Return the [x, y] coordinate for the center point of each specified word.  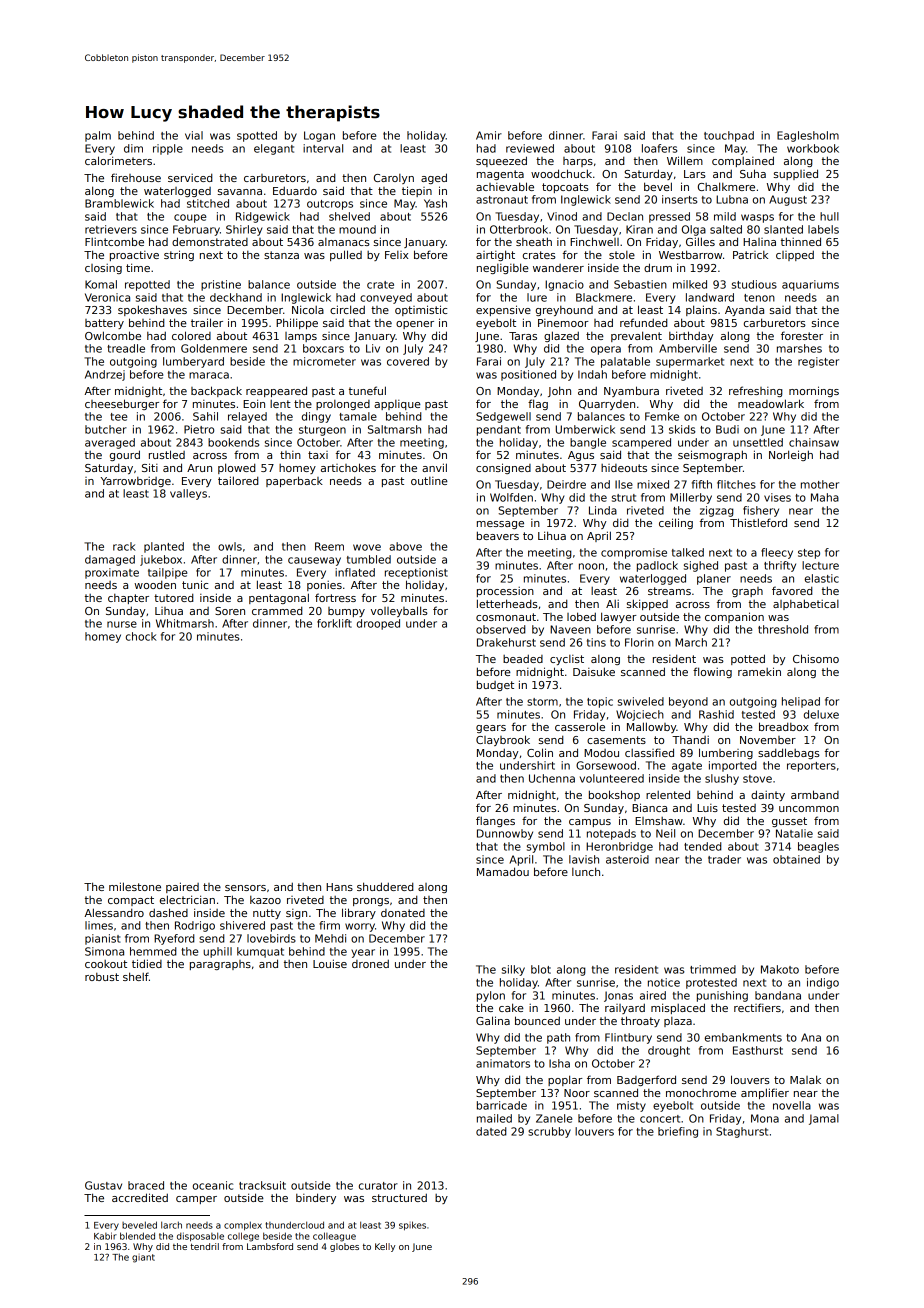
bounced [537, 1020]
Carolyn [394, 179]
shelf [136, 976]
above [405, 546]
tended [703, 846]
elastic [822, 578]
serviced [190, 177]
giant [143, 1258]
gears [491, 729]
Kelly [385, 1247]
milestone [135, 886]
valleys [188, 494]
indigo [823, 983]
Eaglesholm [808, 136]
